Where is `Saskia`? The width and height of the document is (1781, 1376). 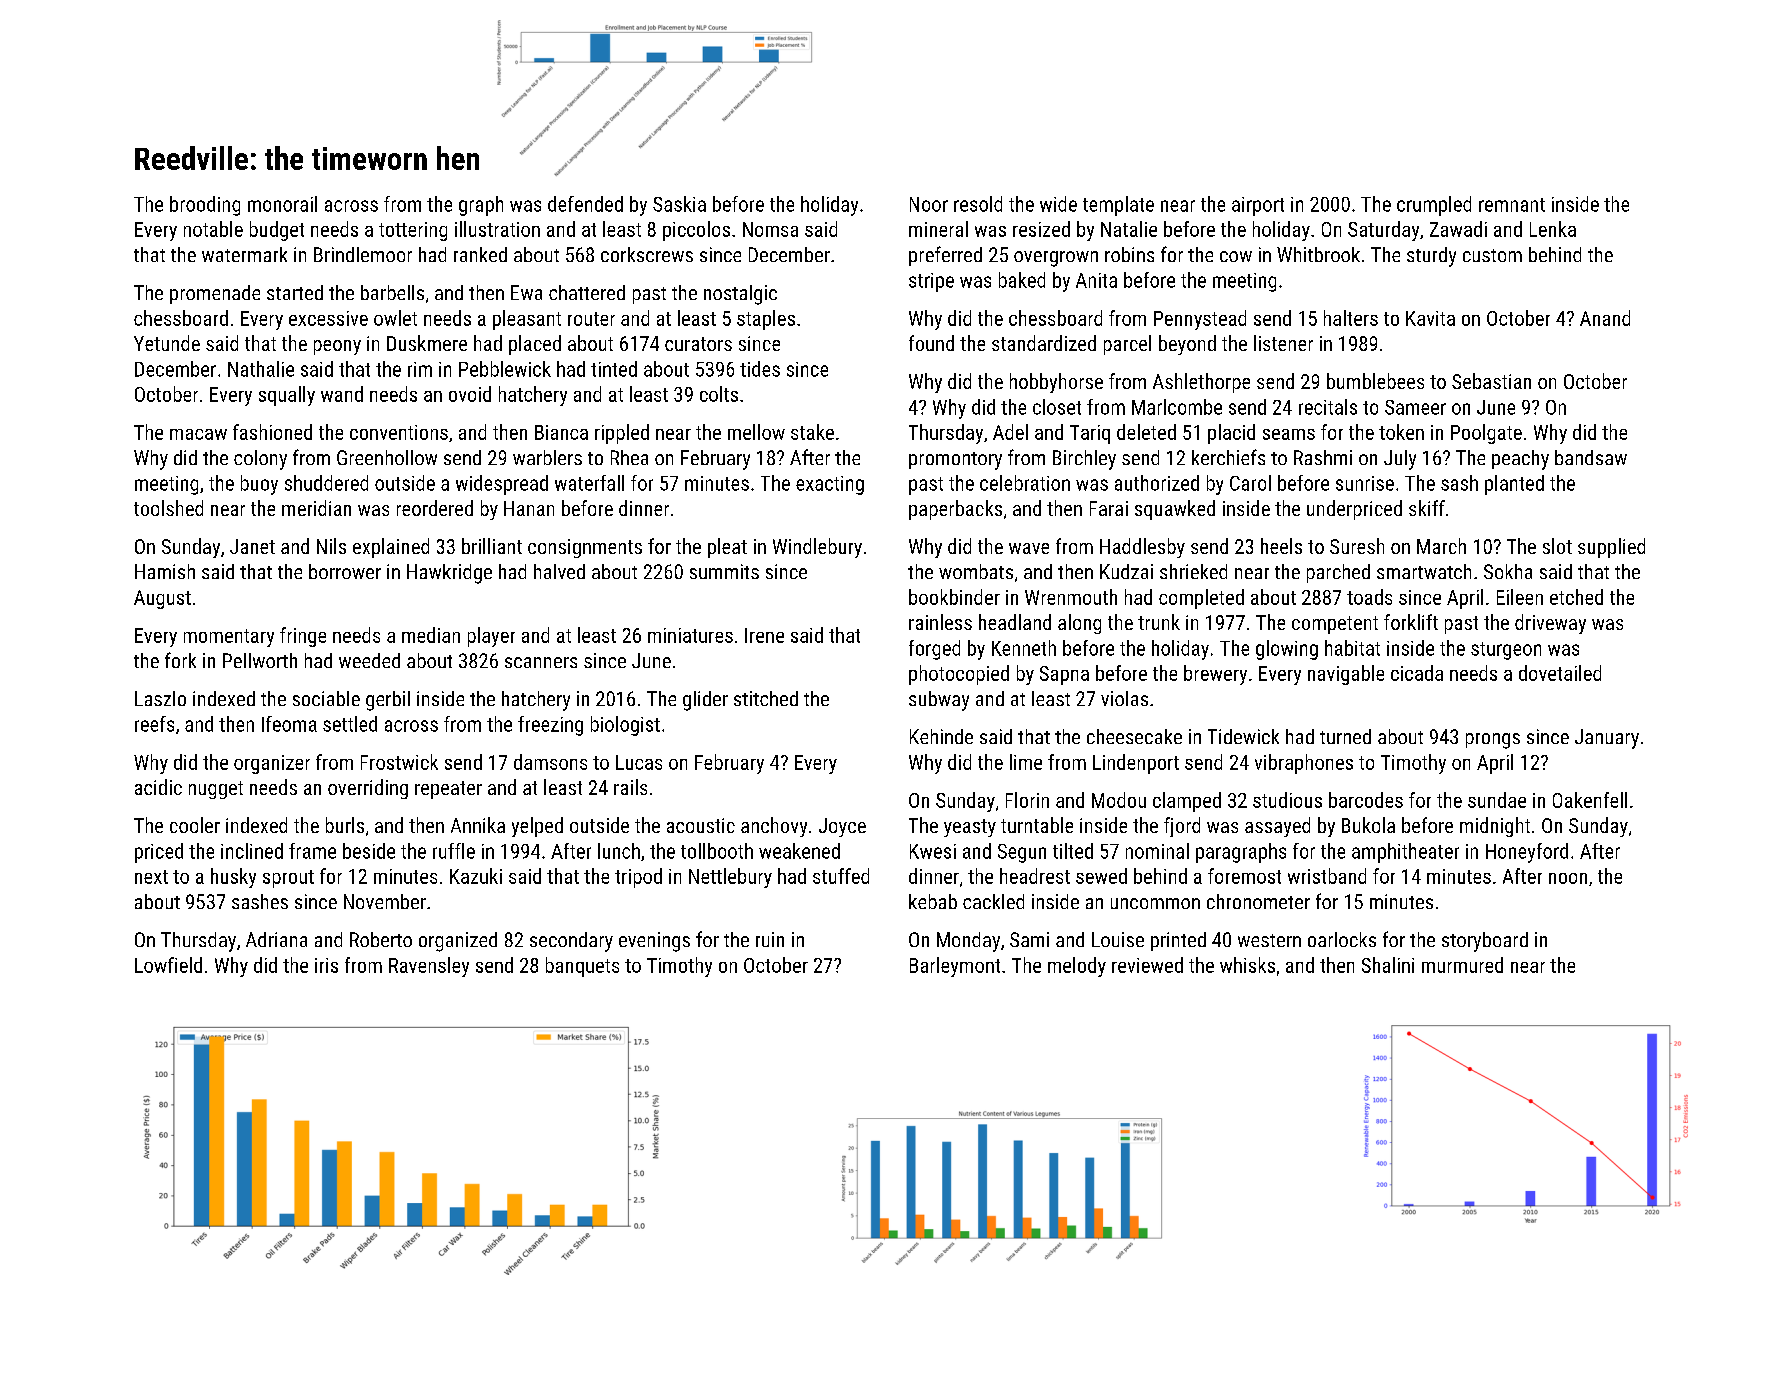
Saskia is located at coordinates (679, 204).
